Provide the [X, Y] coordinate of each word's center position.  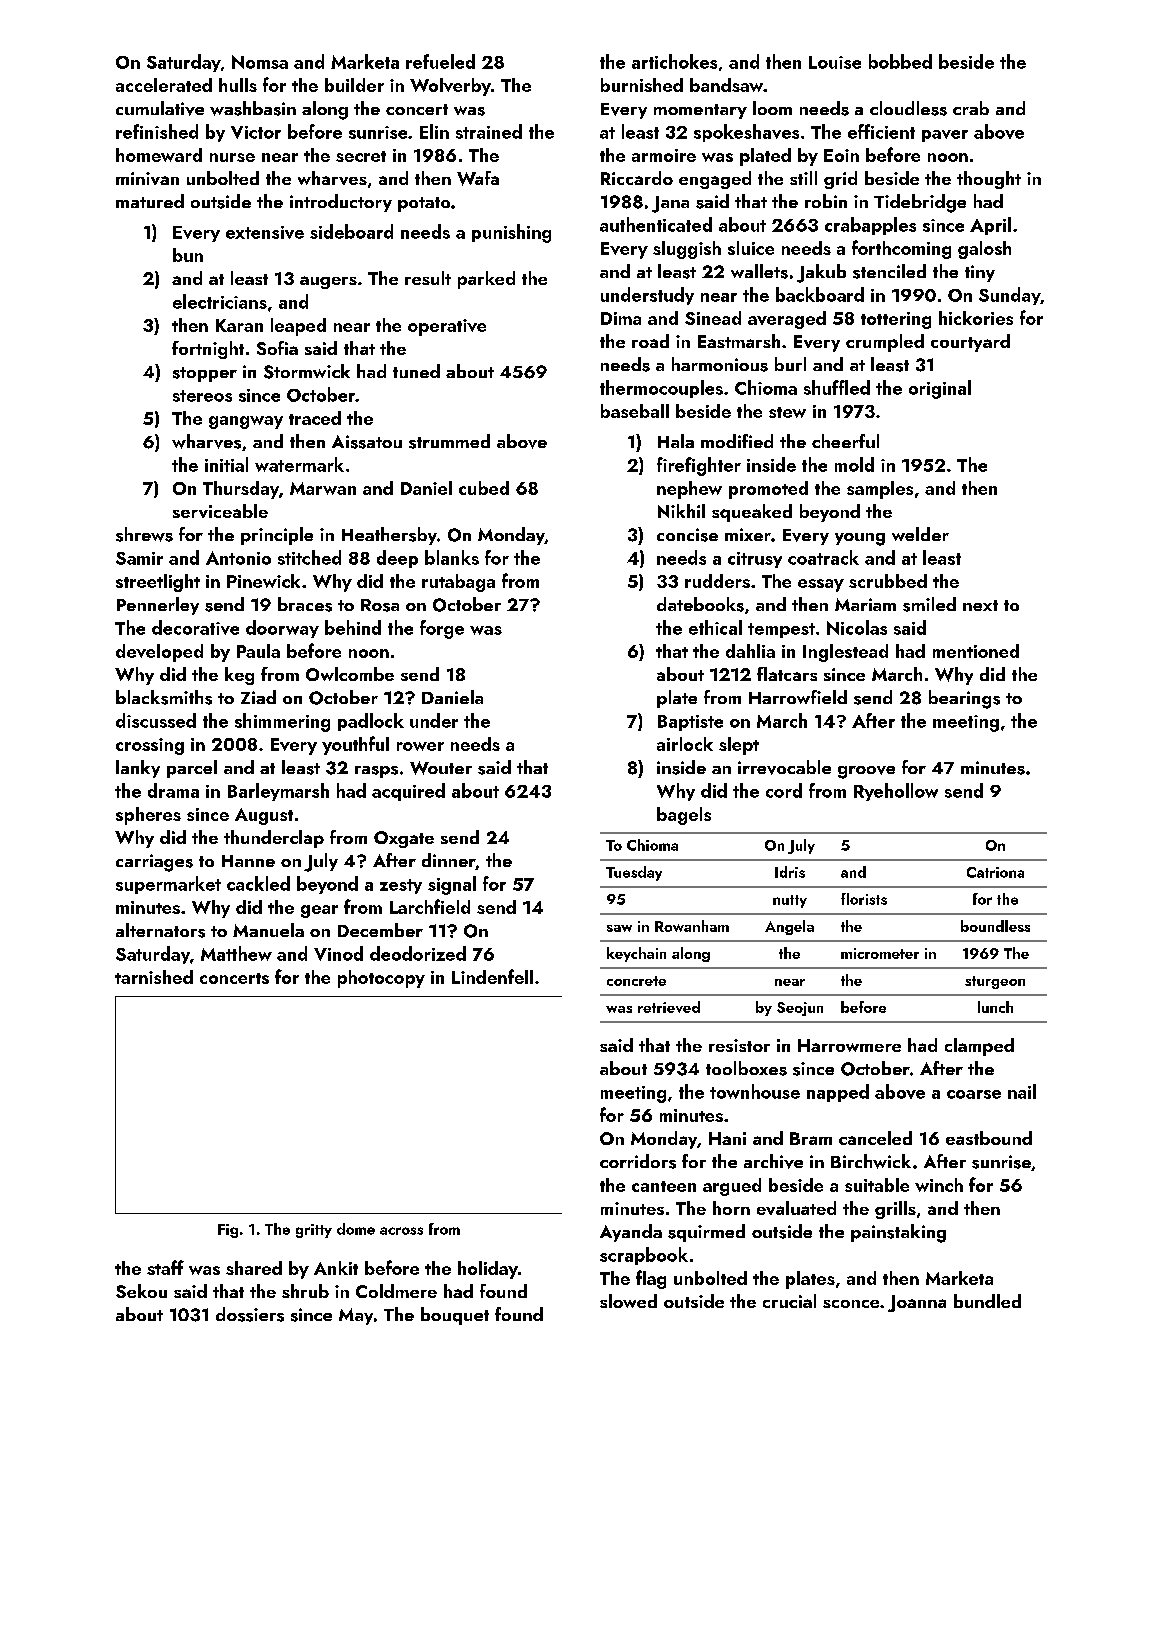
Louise [835, 62]
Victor [256, 132]
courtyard [970, 343]
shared [254, 1268]
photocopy [381, 979]
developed [159, 653]
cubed [484, 488]
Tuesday [634, 873]
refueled [440, 61]
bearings [964, 699]
